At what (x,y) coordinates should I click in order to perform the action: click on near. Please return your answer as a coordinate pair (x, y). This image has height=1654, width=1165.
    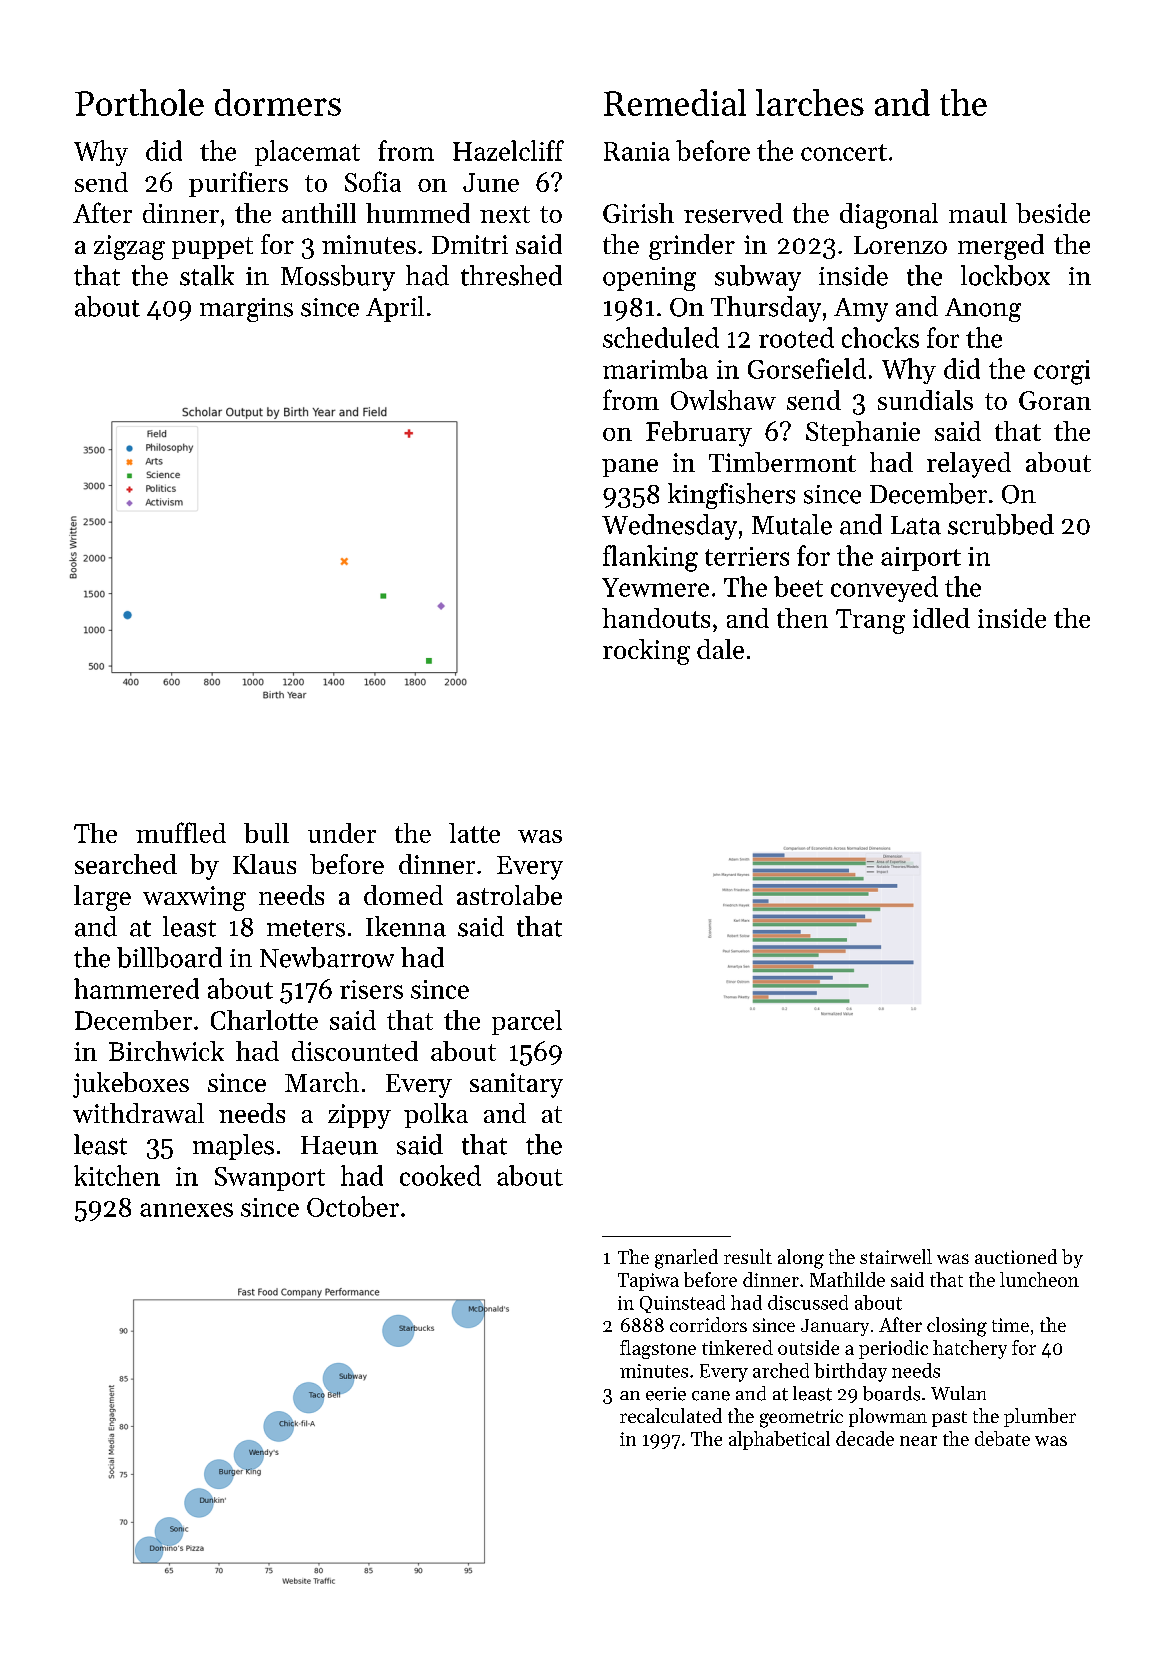
    Looking at the image, I should click on (918, 1441).
